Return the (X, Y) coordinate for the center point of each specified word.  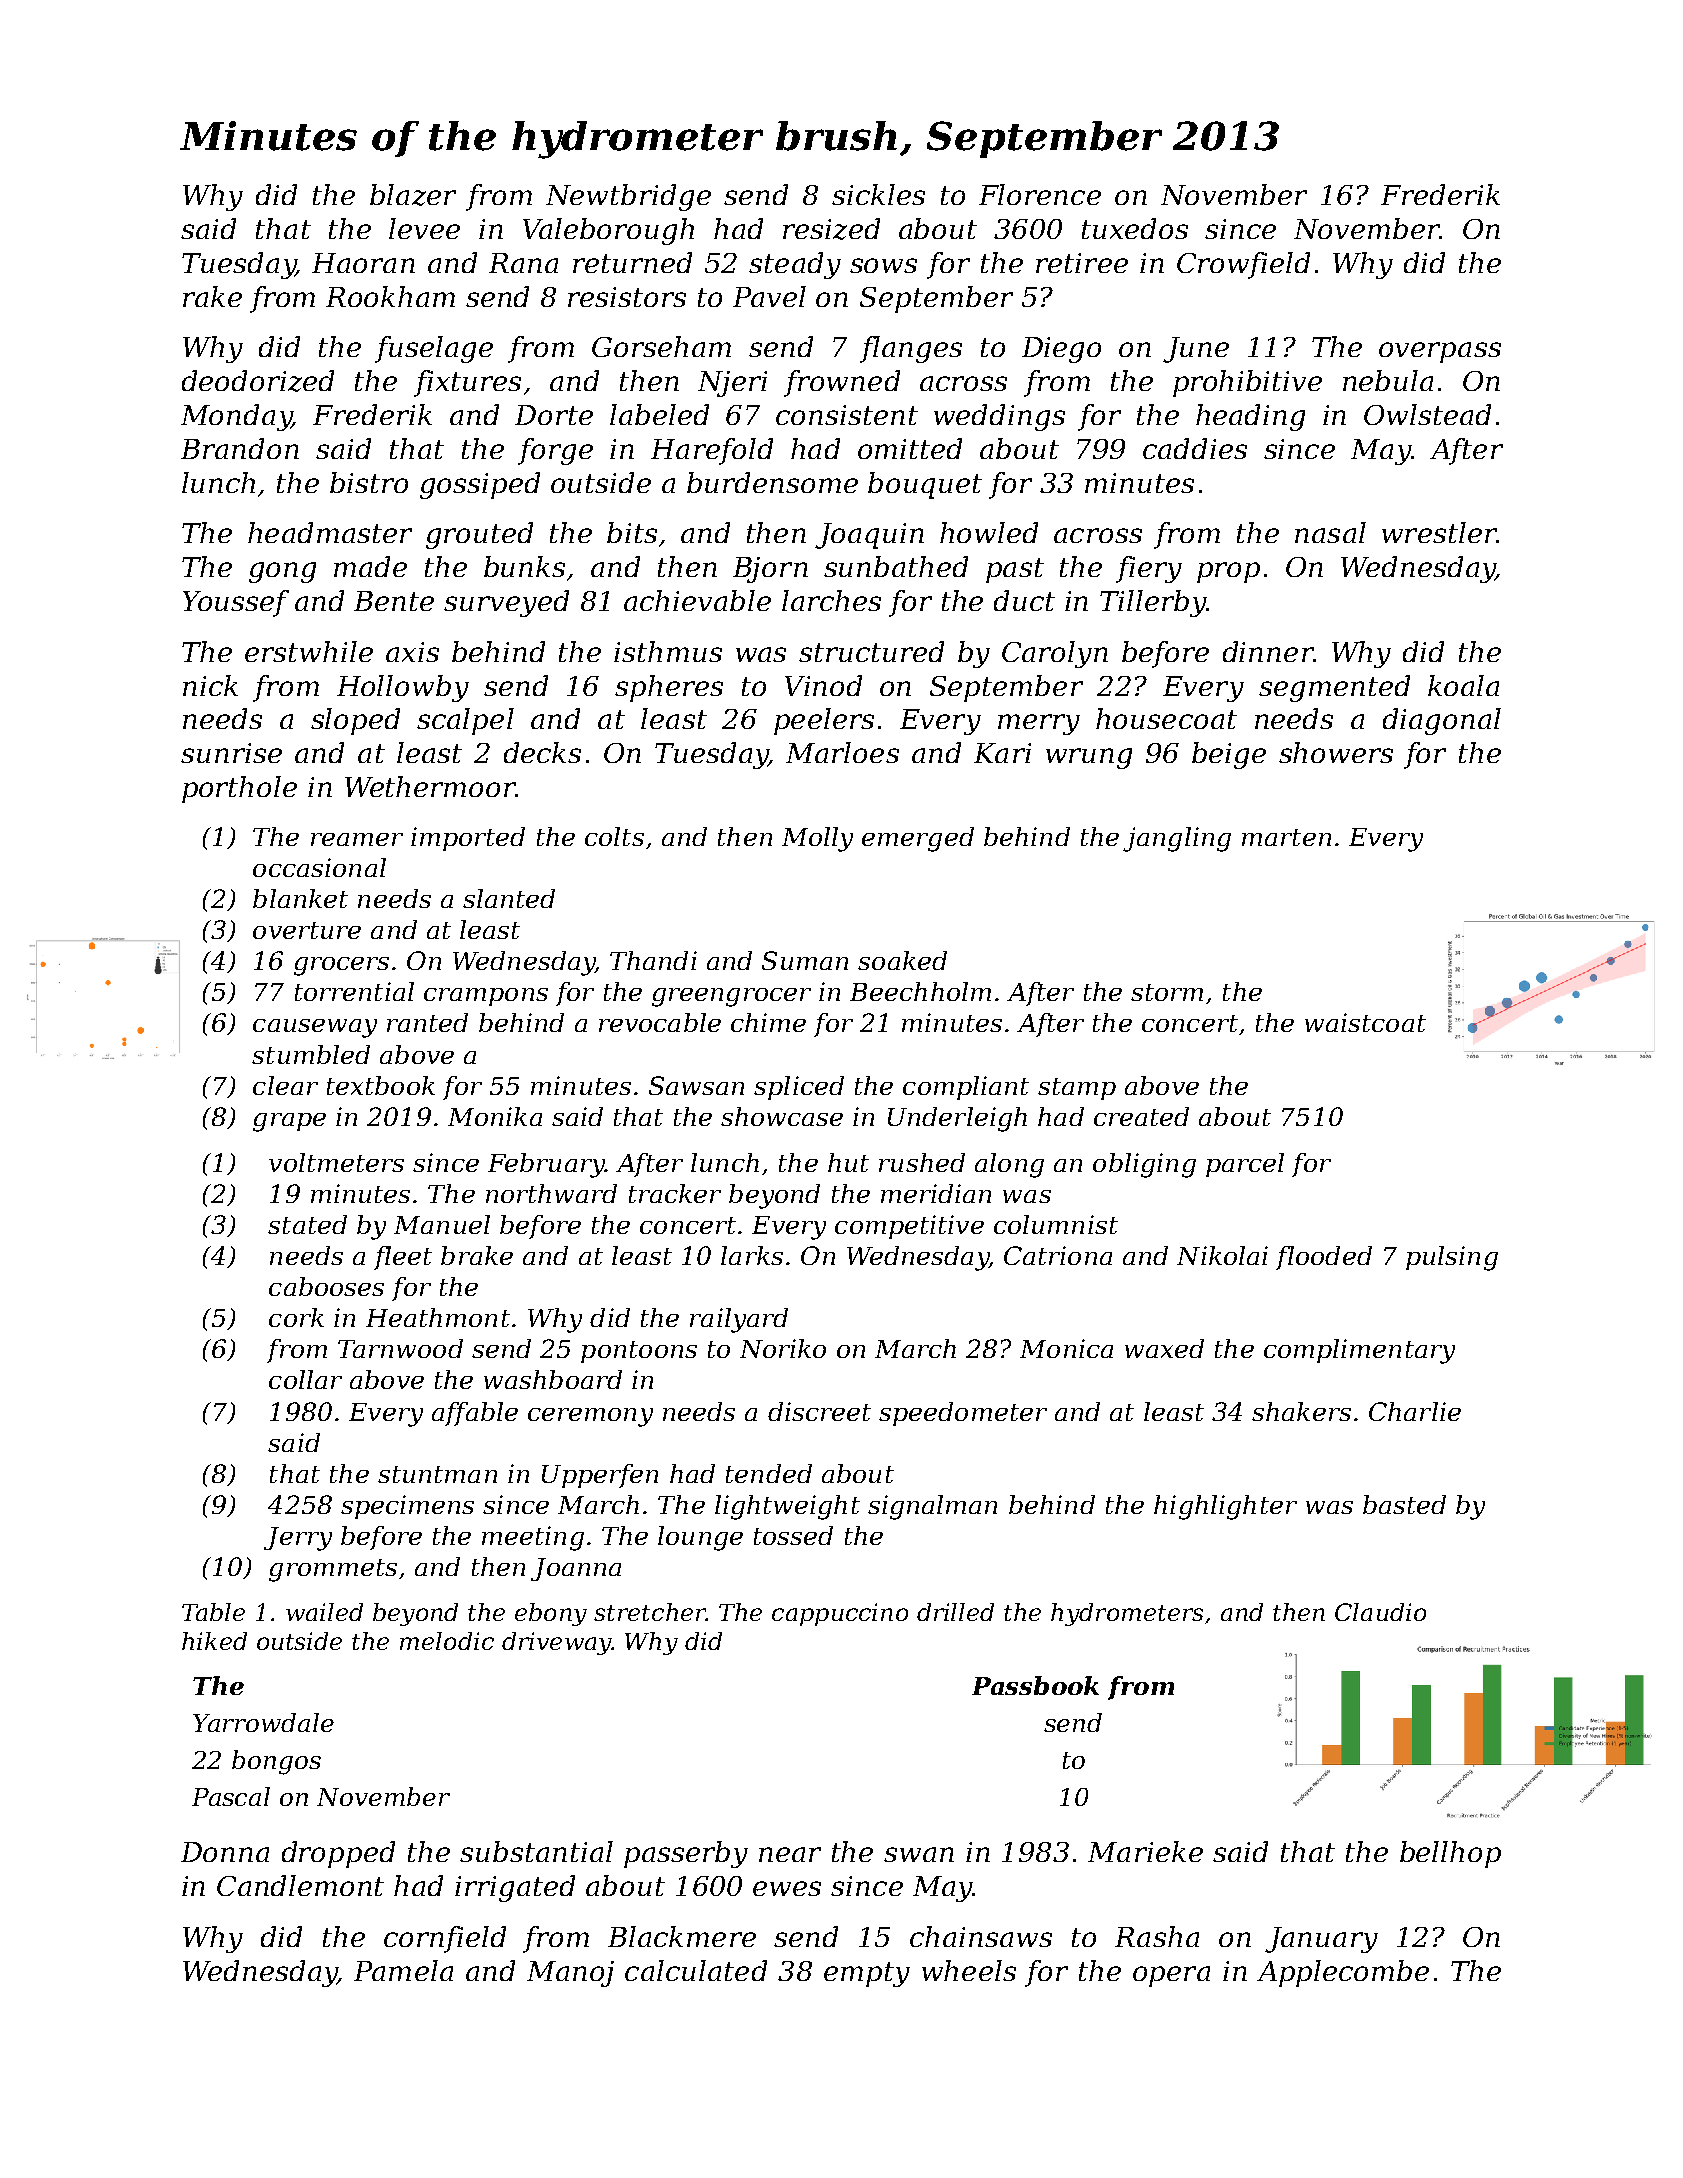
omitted (910, 448)
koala (1463, 685)
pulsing (1452, 1258)
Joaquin (869, 536)
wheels (969, 1970)
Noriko (783, 1348)
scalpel (465, 721)
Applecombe (1343, 1973)
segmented (1334, 688)
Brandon (240, 448)
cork (296, 1317)
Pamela (403, 1970)
